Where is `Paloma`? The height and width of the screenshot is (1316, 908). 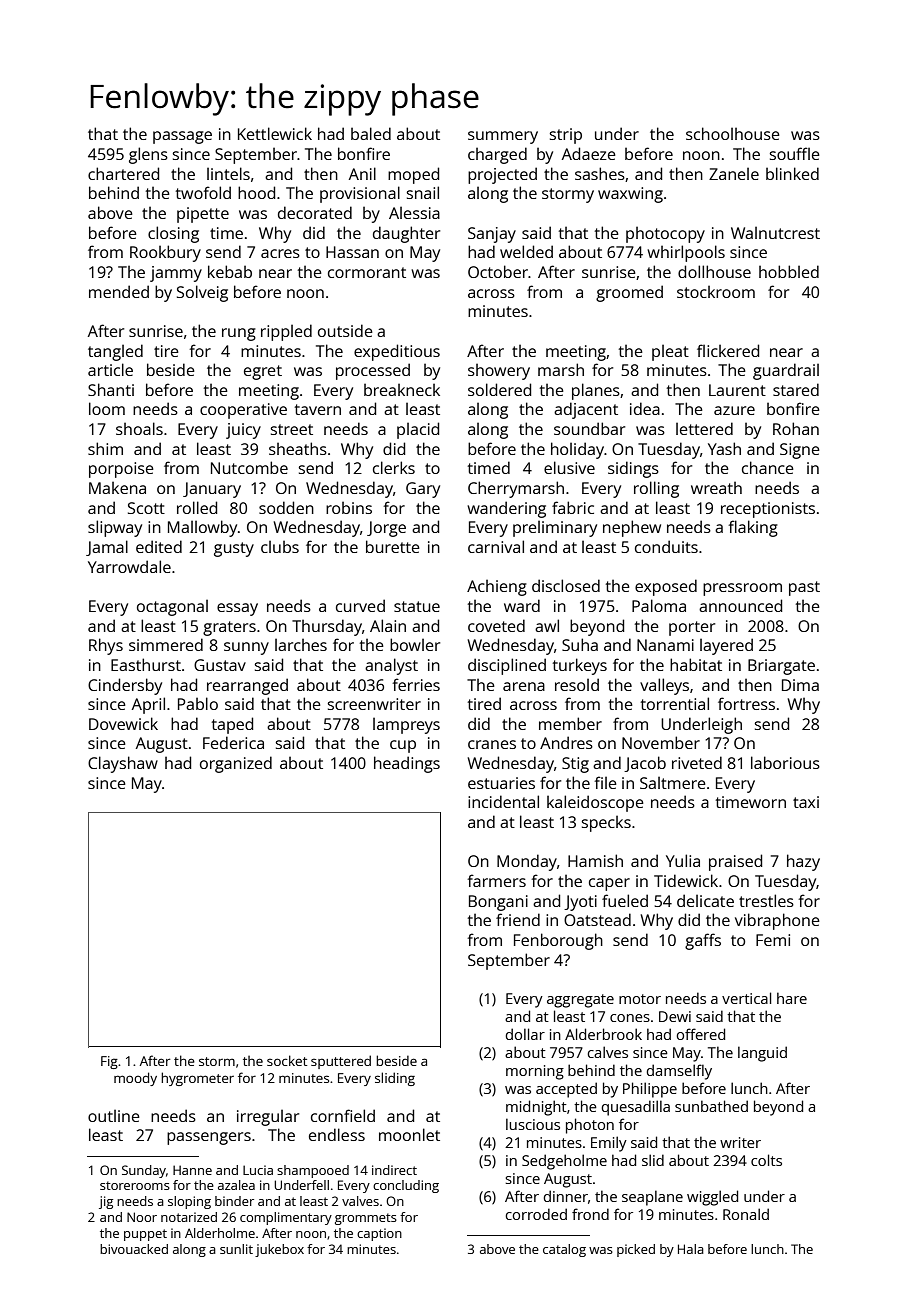
Paloma is located at coordinates (659, 605).
